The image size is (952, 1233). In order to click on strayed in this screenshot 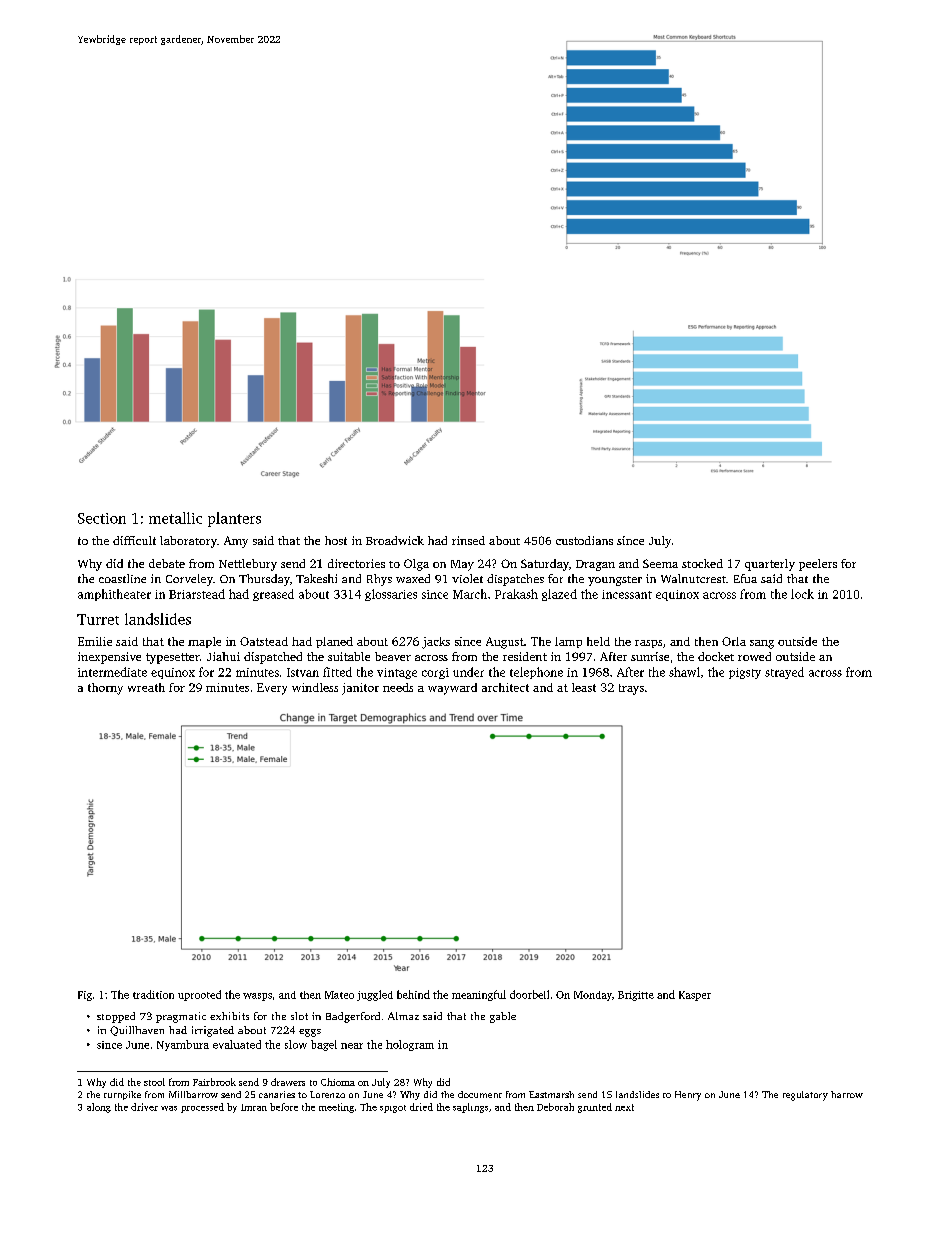, I will do `click(784, 673)`.
